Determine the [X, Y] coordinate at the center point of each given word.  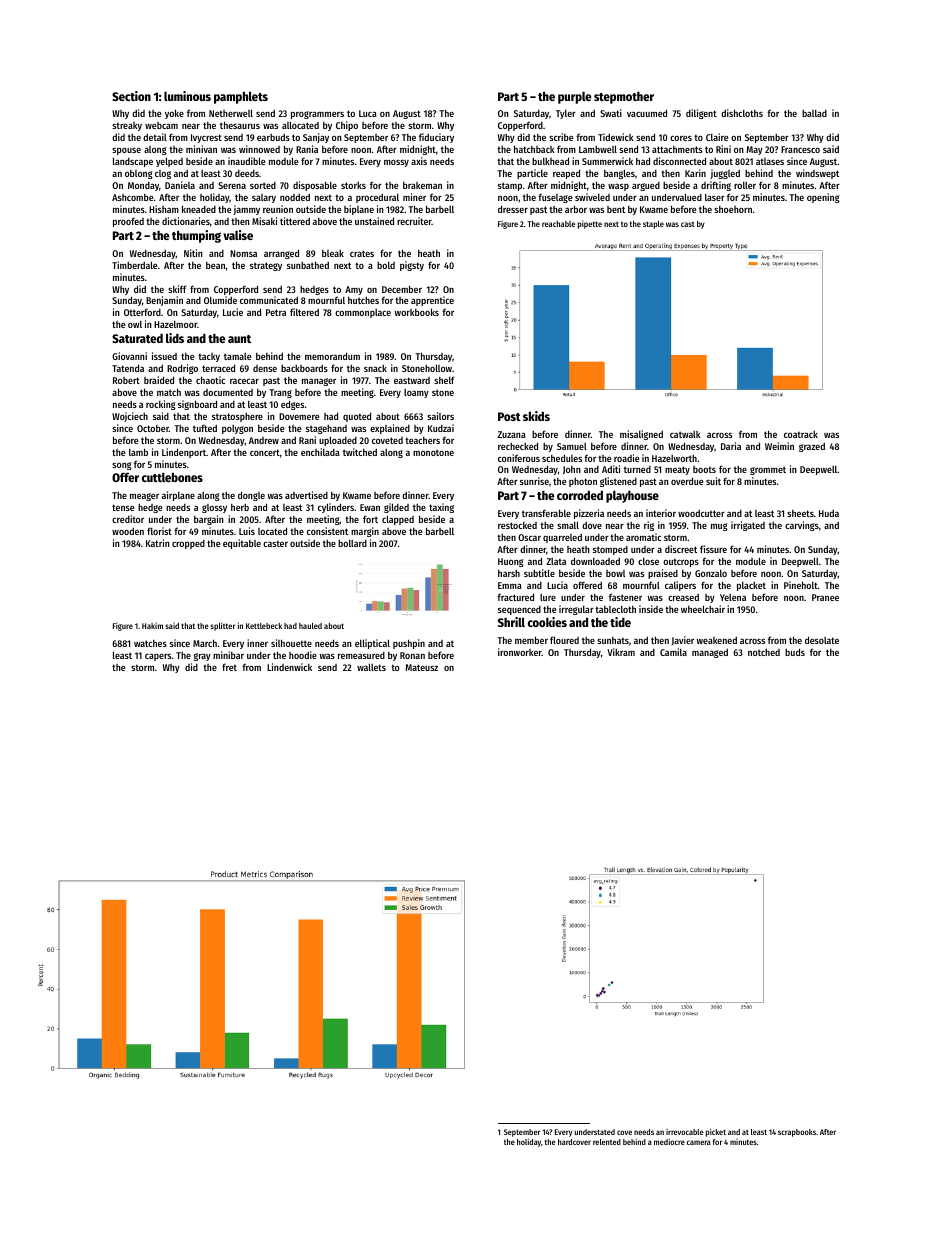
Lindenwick [289, 667]
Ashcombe [132, 197]
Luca [368, 113]
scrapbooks [797, 1133]
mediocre [669, 1141]
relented [607, 1142]
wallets [371, 667]
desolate [822, 640]
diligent [701, 114]
